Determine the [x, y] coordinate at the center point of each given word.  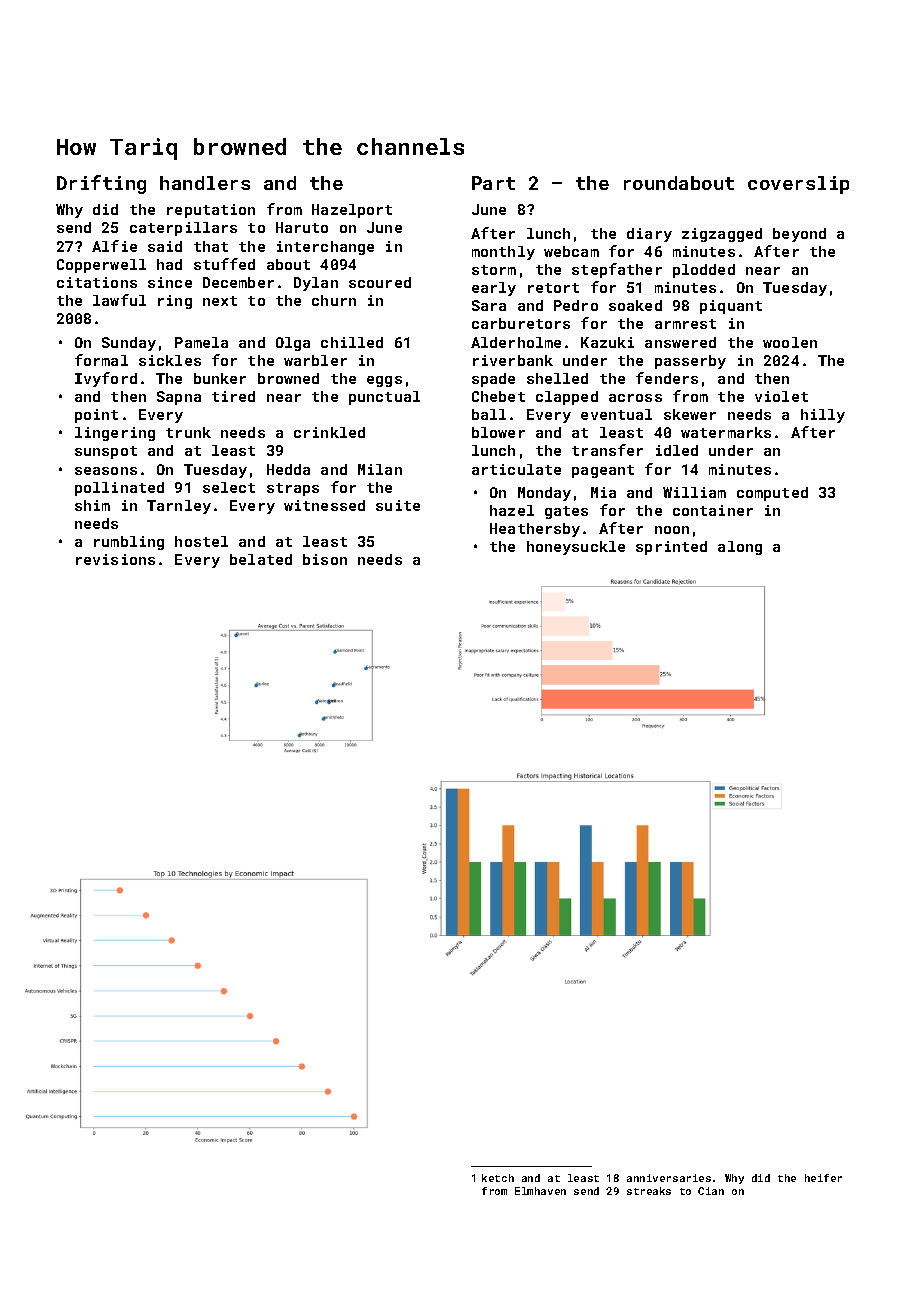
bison [325, 559]
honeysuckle [576, 548]
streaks [649, 1191]
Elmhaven [540, 1191]
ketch [498, 1178]
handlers [205, 183]
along [740, 548]
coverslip [798, 185]
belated [261, 559]
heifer [823, 1178]
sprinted [671, 548]
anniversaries [669, 1178]
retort [553, 288]
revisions [115, 559]
